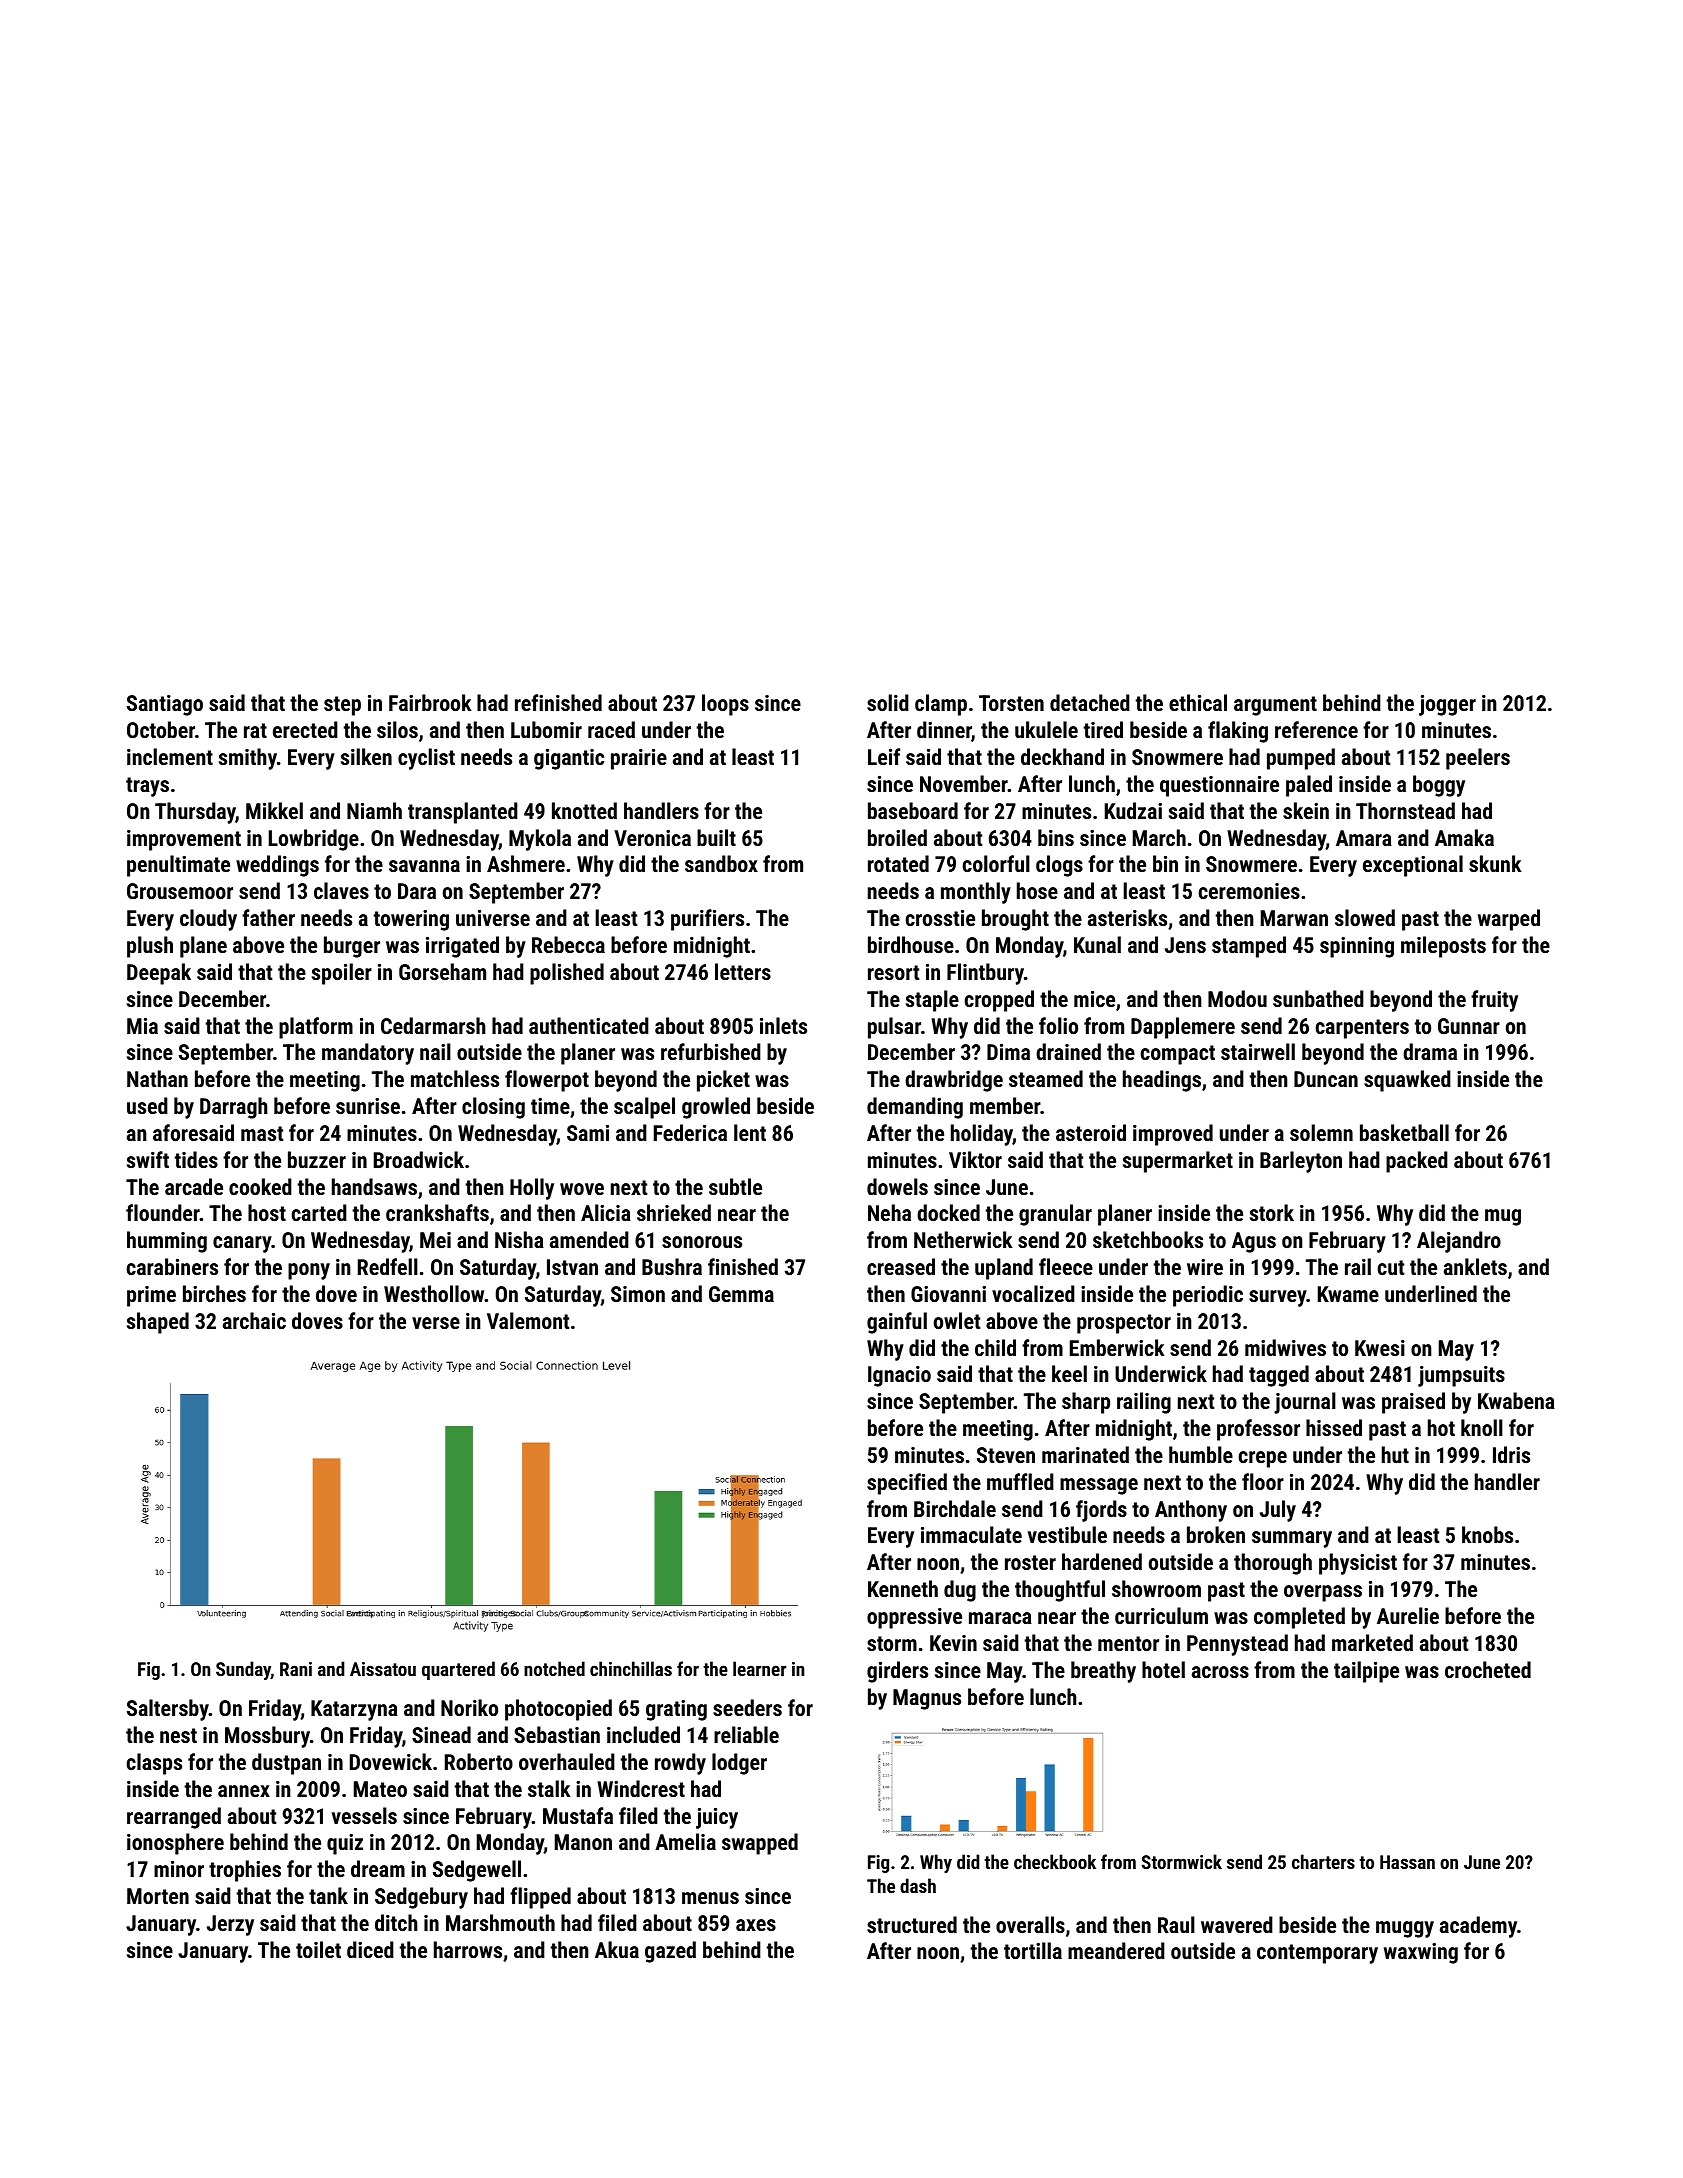 Image resolution: width=1683 pixels, height=2178 pixels. I want to click on contemporary, so click(1317, 1954).
